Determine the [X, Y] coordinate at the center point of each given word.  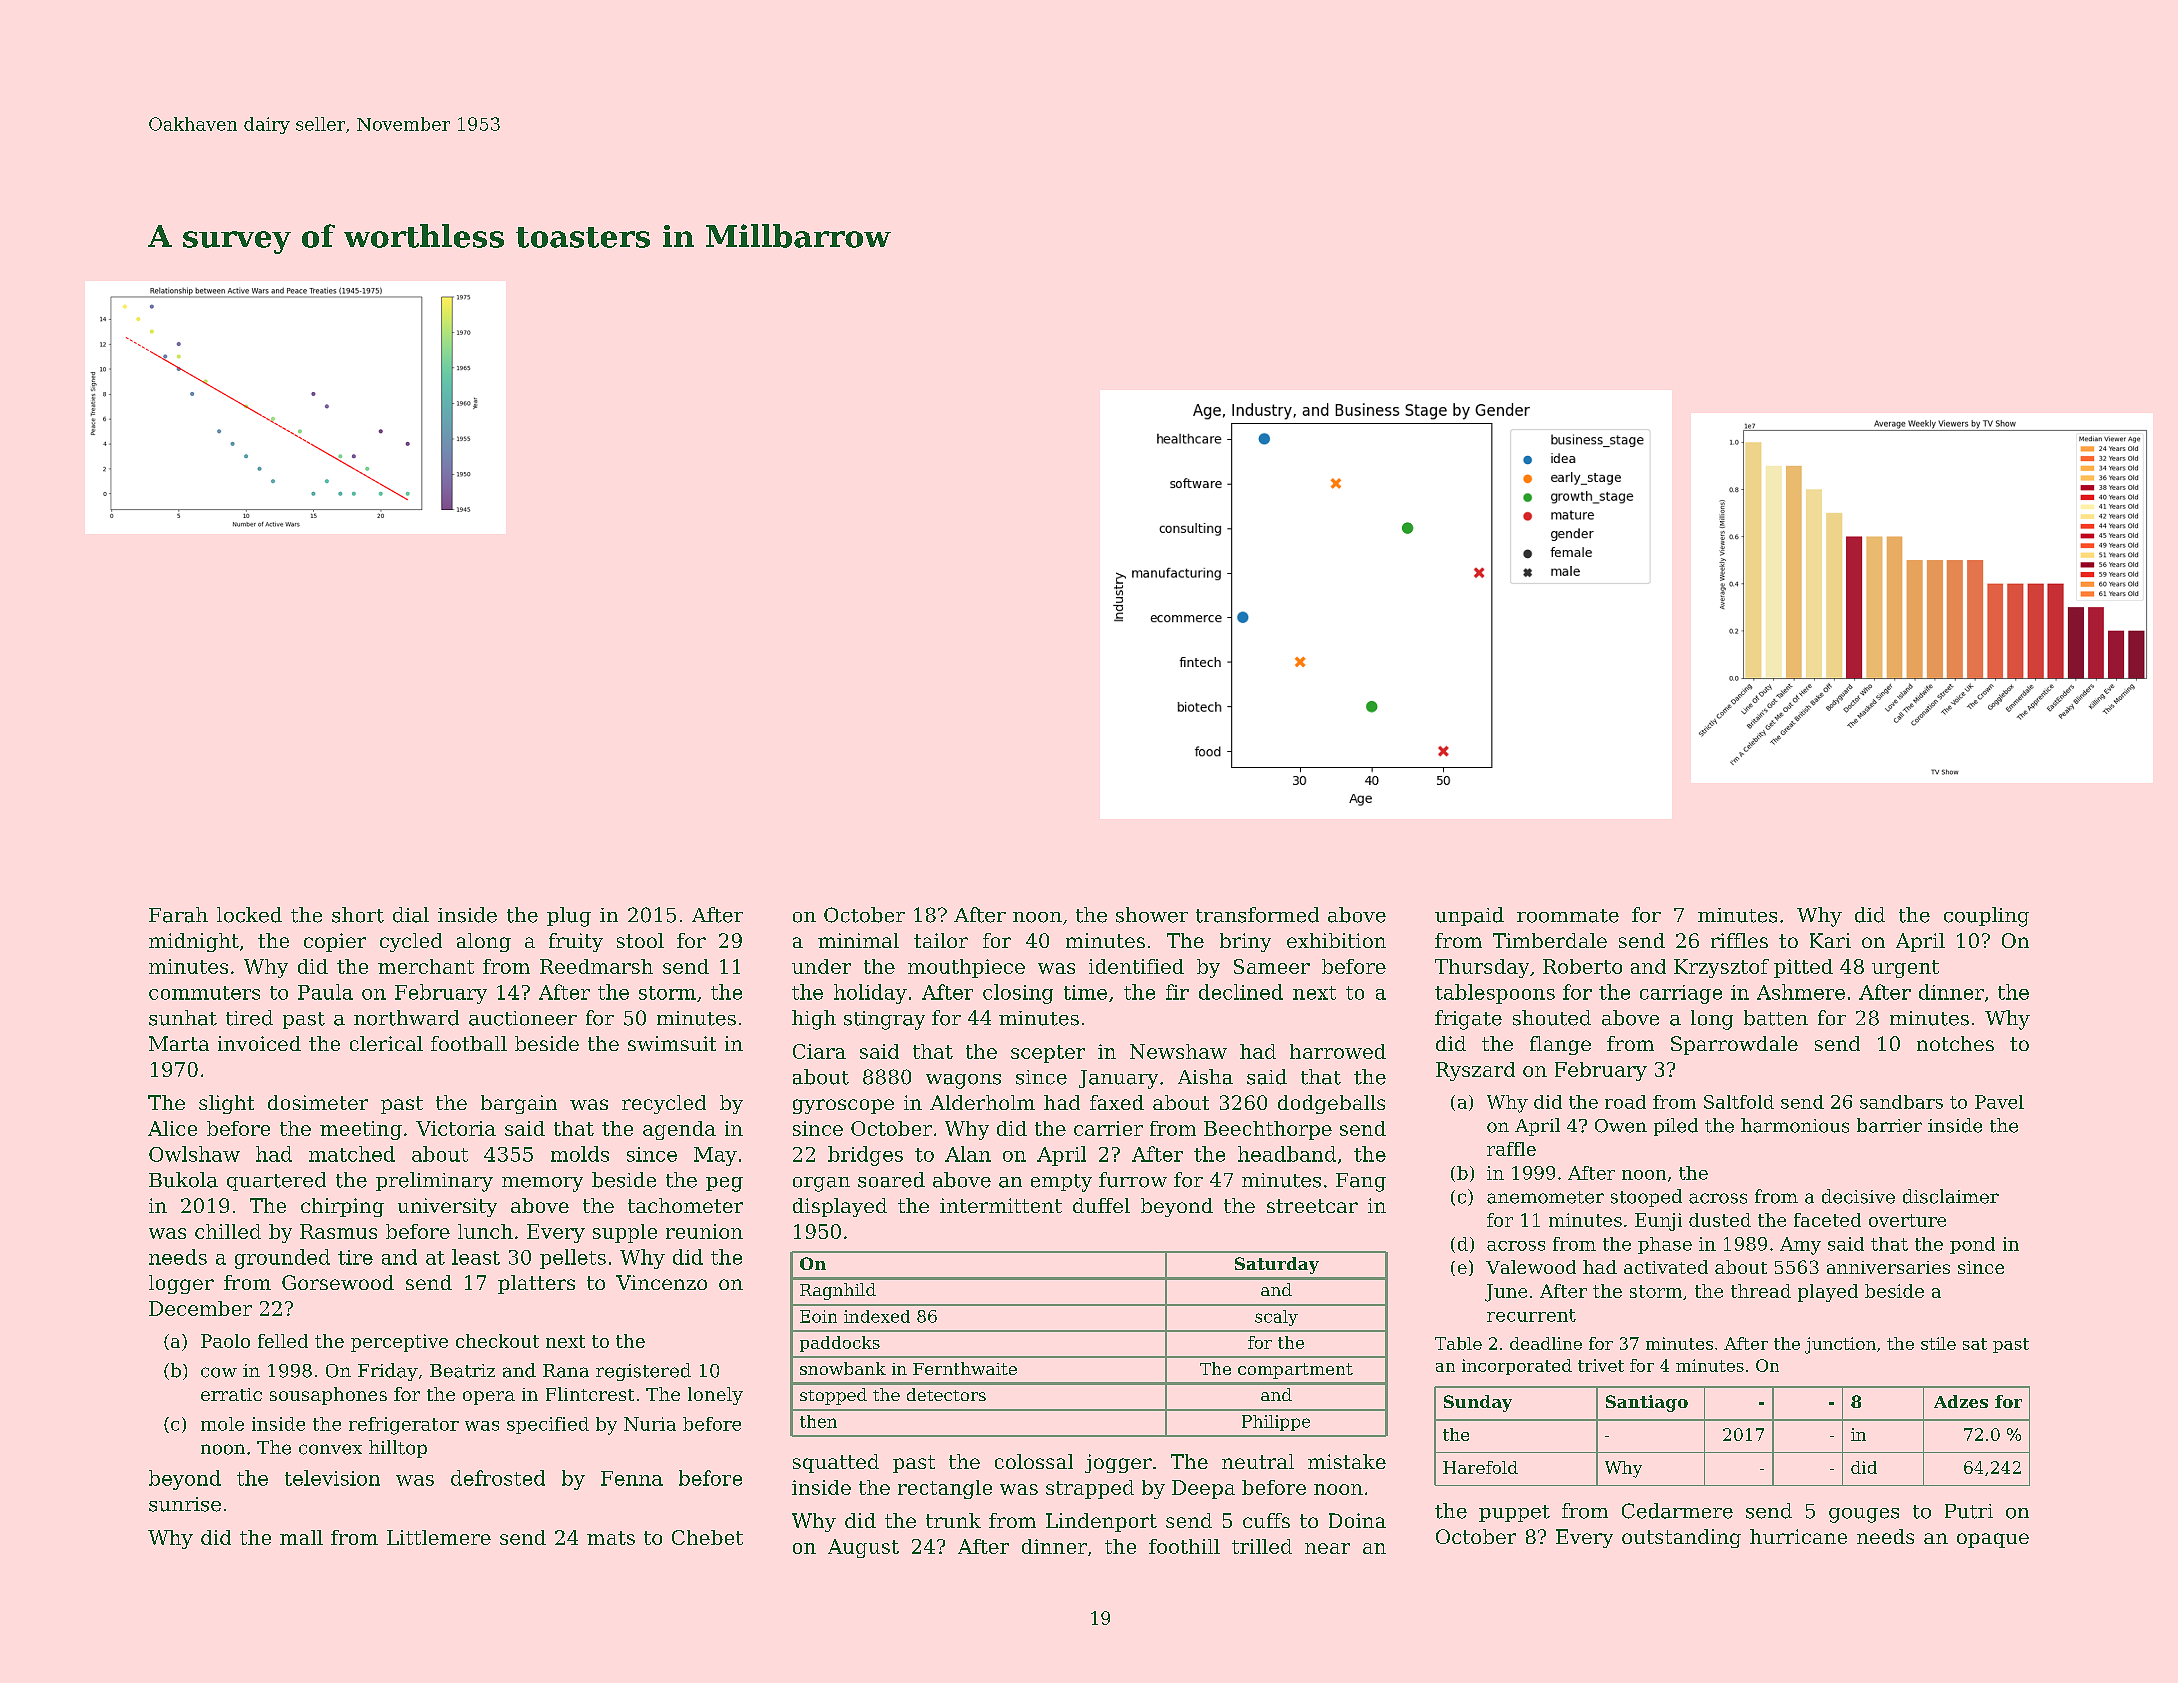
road [1625, 1102]
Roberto [1582, 966]
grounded [282, 1259]
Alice [172, 1128]
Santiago [1647, 1403]
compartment [1295, 1371]
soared [891, 1180]
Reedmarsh [596, 966]
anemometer [1545, 1197]
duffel [1101, 1205]
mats [611, 1538]
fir [1177, 992]
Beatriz [462, 1371]
